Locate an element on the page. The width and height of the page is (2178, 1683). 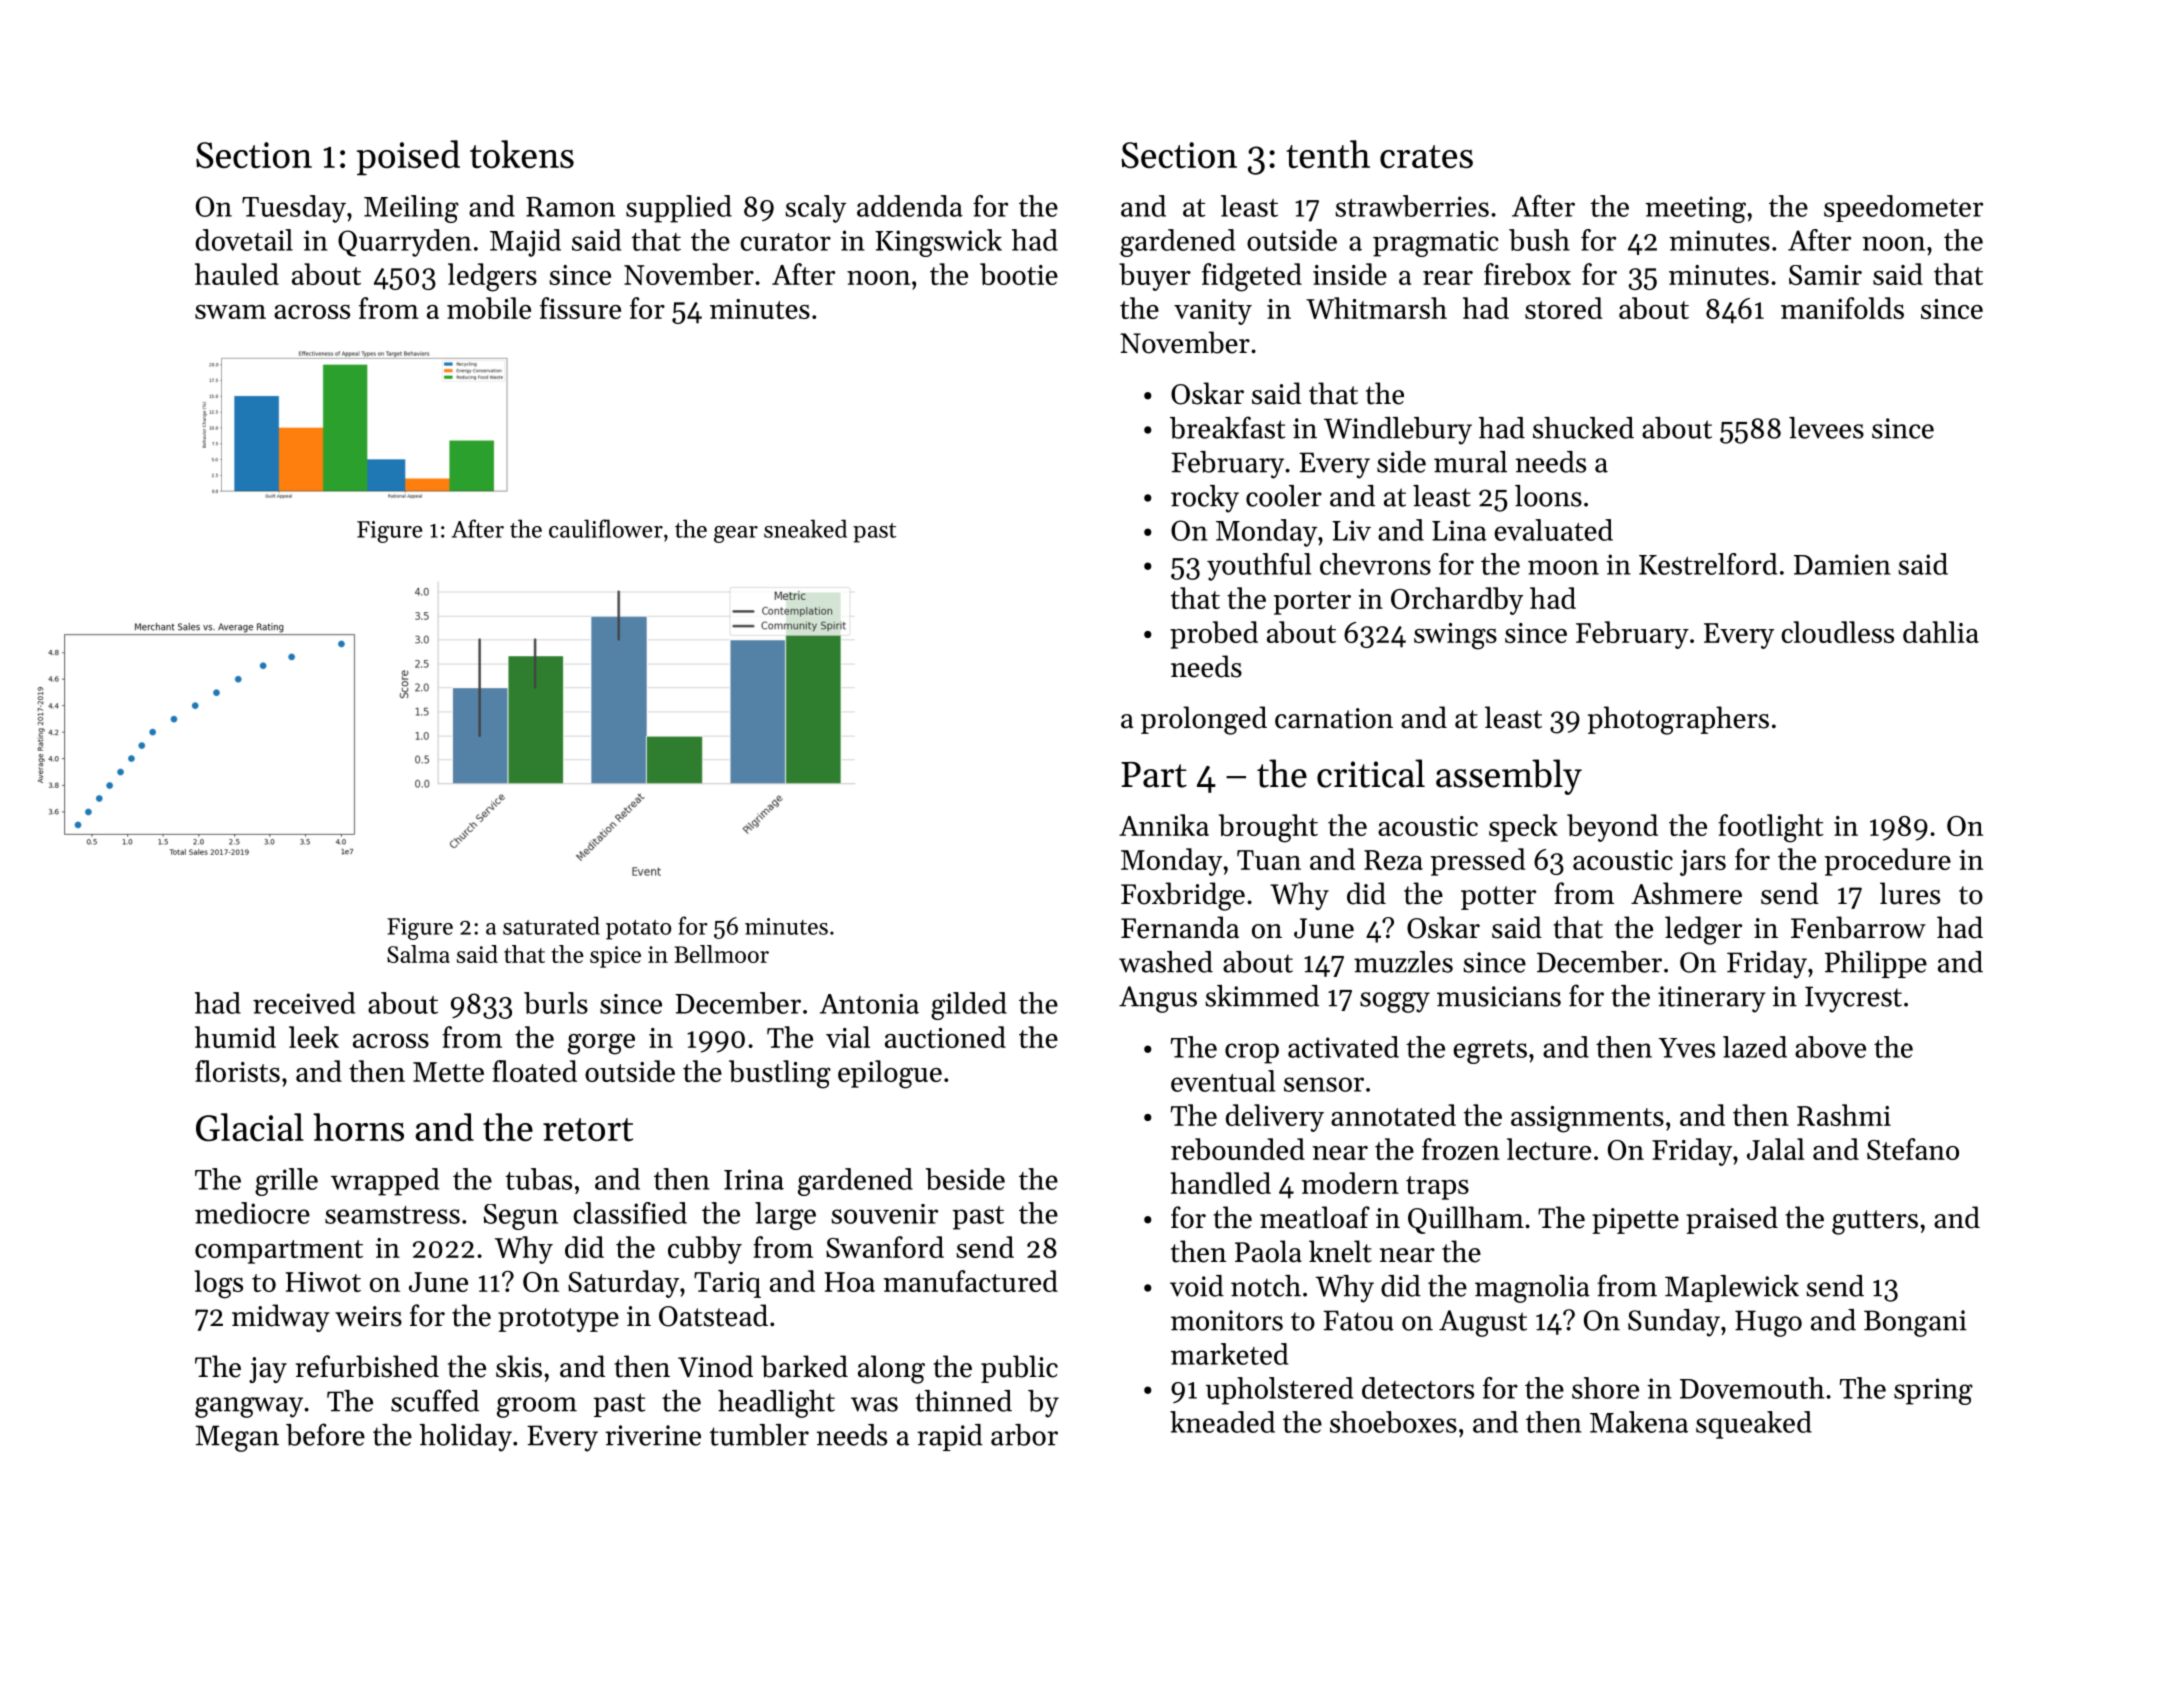
holiday is located at coordinates (466, 1438).
